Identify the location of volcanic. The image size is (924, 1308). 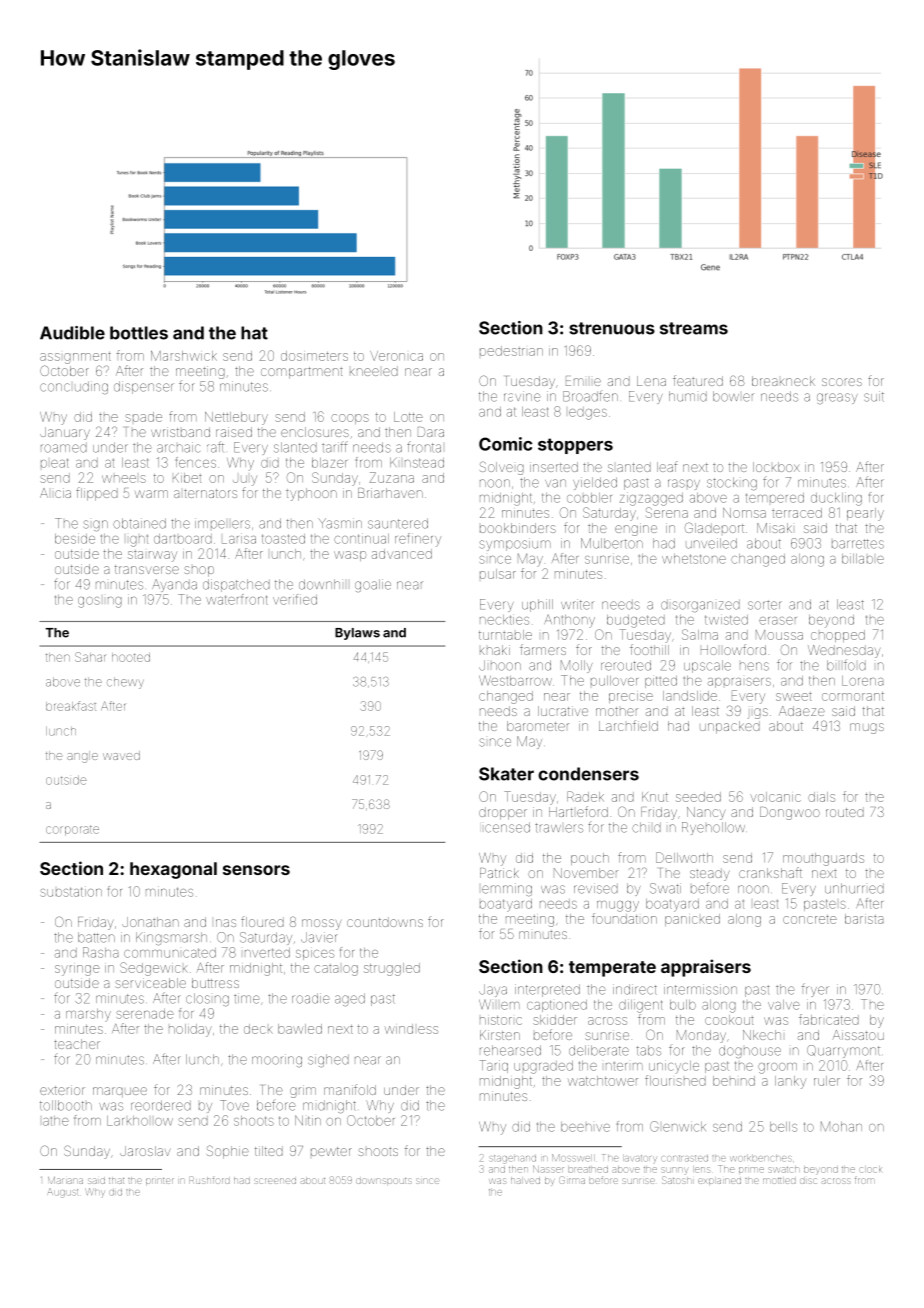
(775, 797).
